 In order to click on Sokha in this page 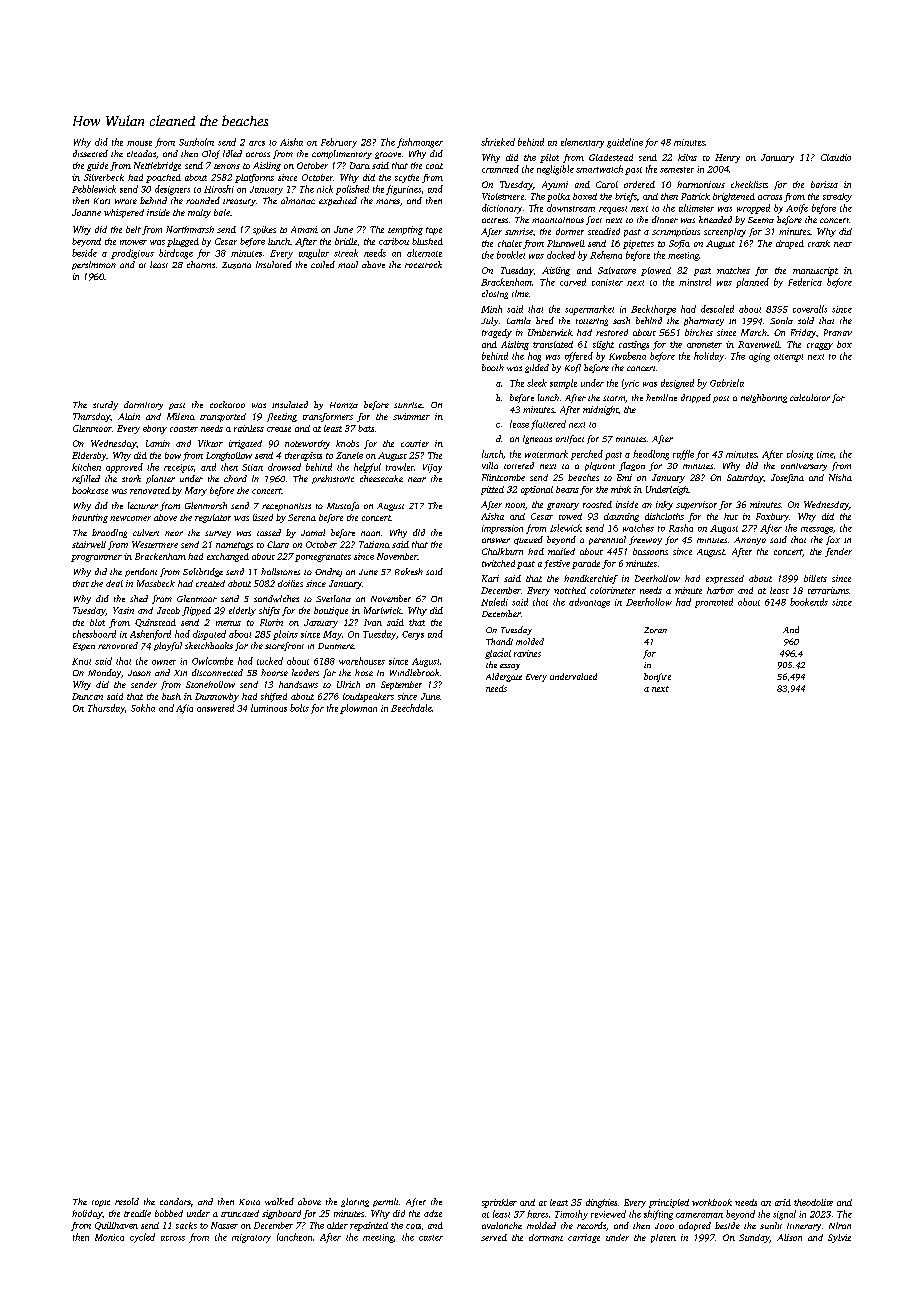, I will do `click(143, 708)`.
